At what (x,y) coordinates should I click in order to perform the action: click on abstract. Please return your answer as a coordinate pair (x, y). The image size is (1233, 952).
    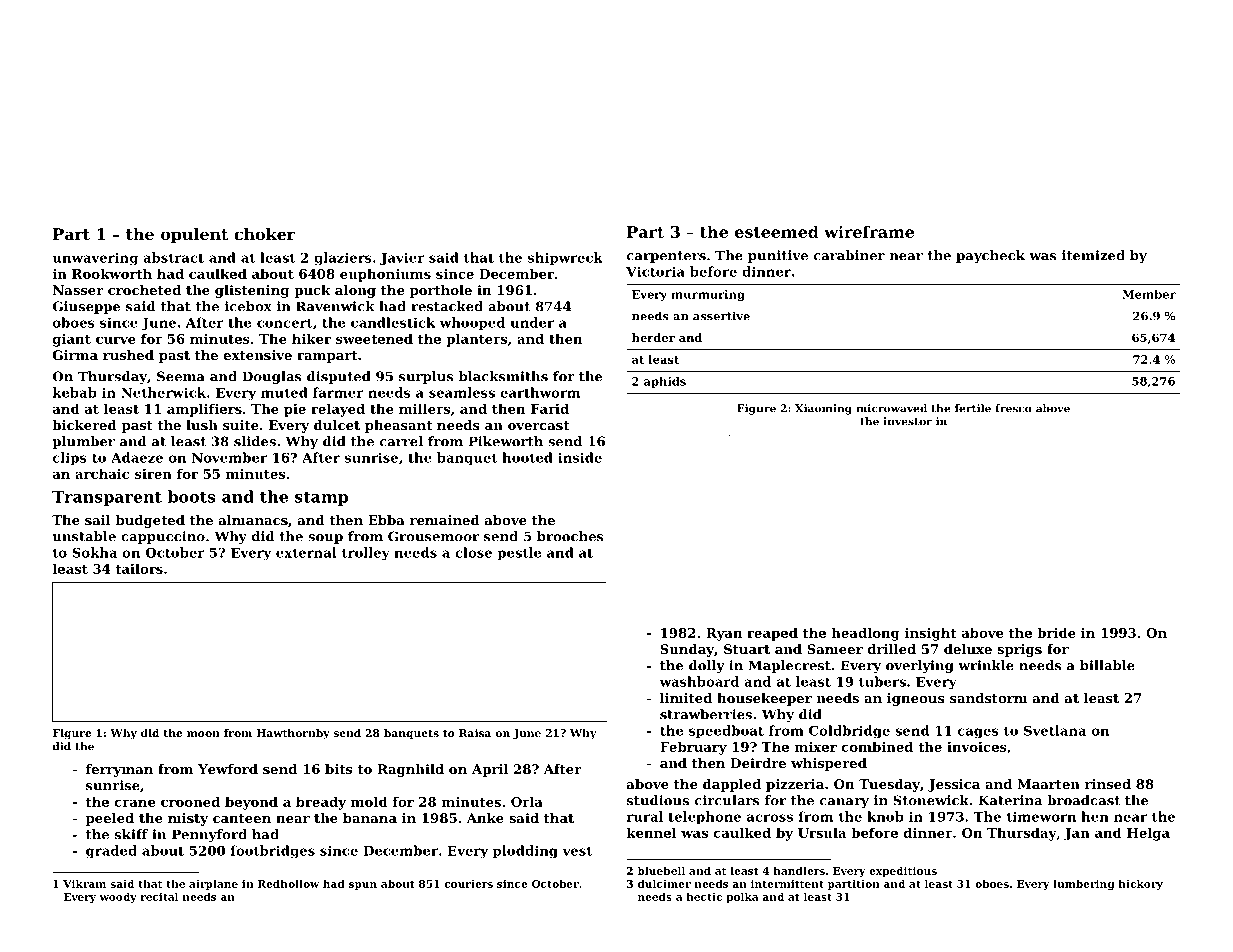
    Looking at the image, I should click on (173, 257).
